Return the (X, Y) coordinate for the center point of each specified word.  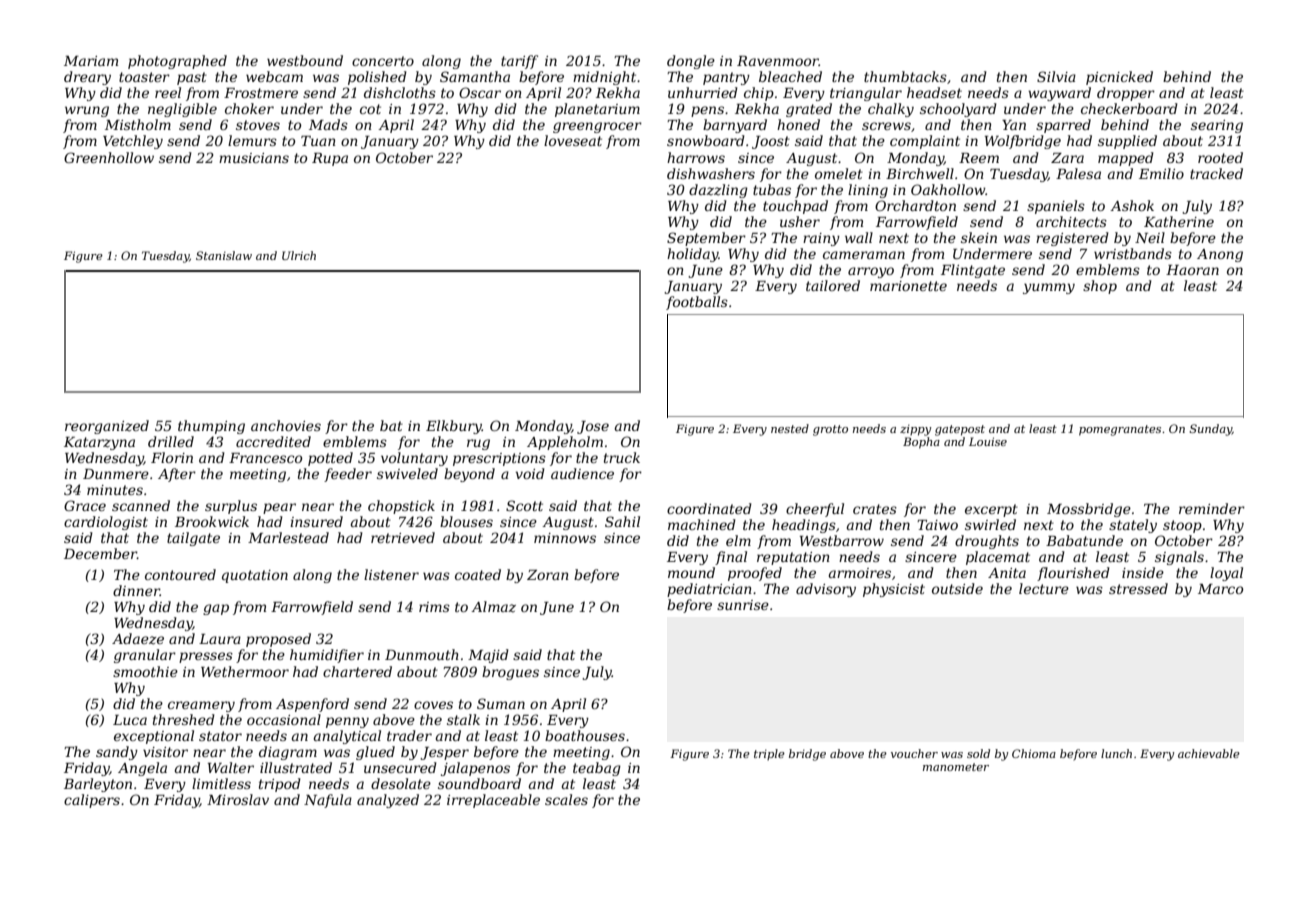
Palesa (1078, 173)
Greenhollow (109, 157)
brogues (510, 673)
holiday (692, 255)
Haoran (1192, 270)
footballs (697, 303)
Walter (231, 767)
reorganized (107, 427)
